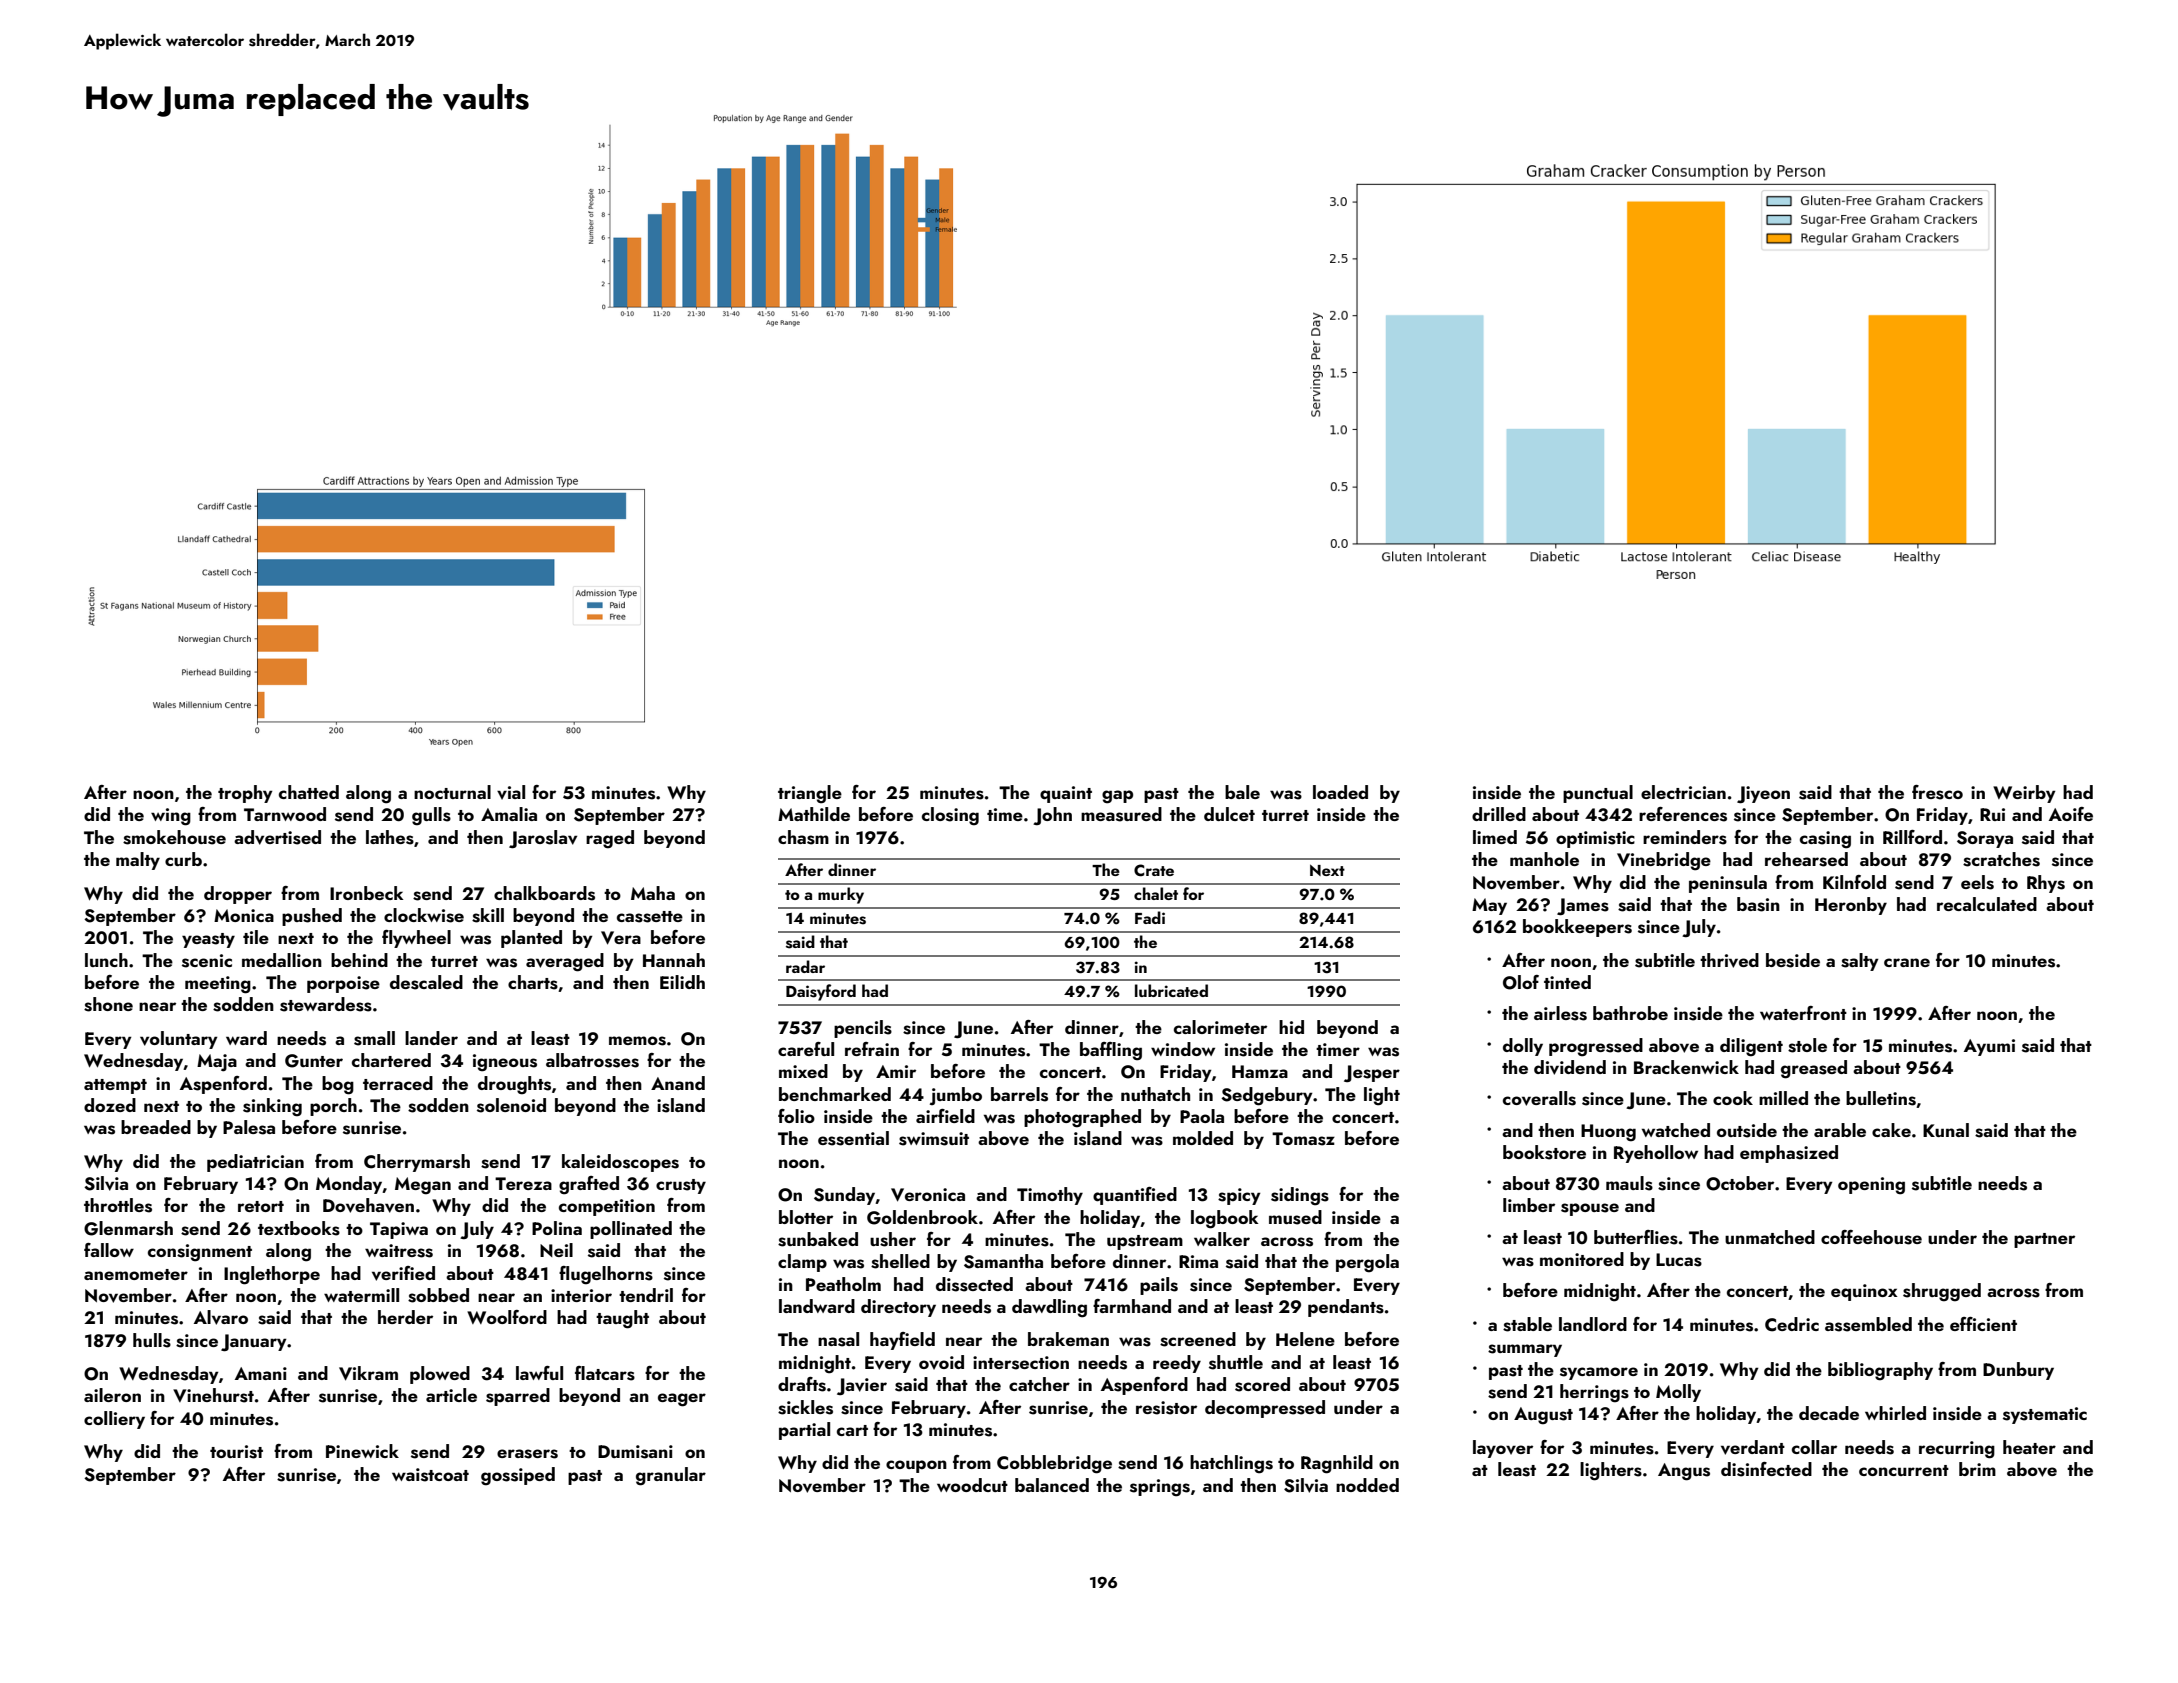 The width and height of the image is (2178, 1683). Describe the element at coordinates (1904, 1470) in the image. I see `concurrent` at that location.
